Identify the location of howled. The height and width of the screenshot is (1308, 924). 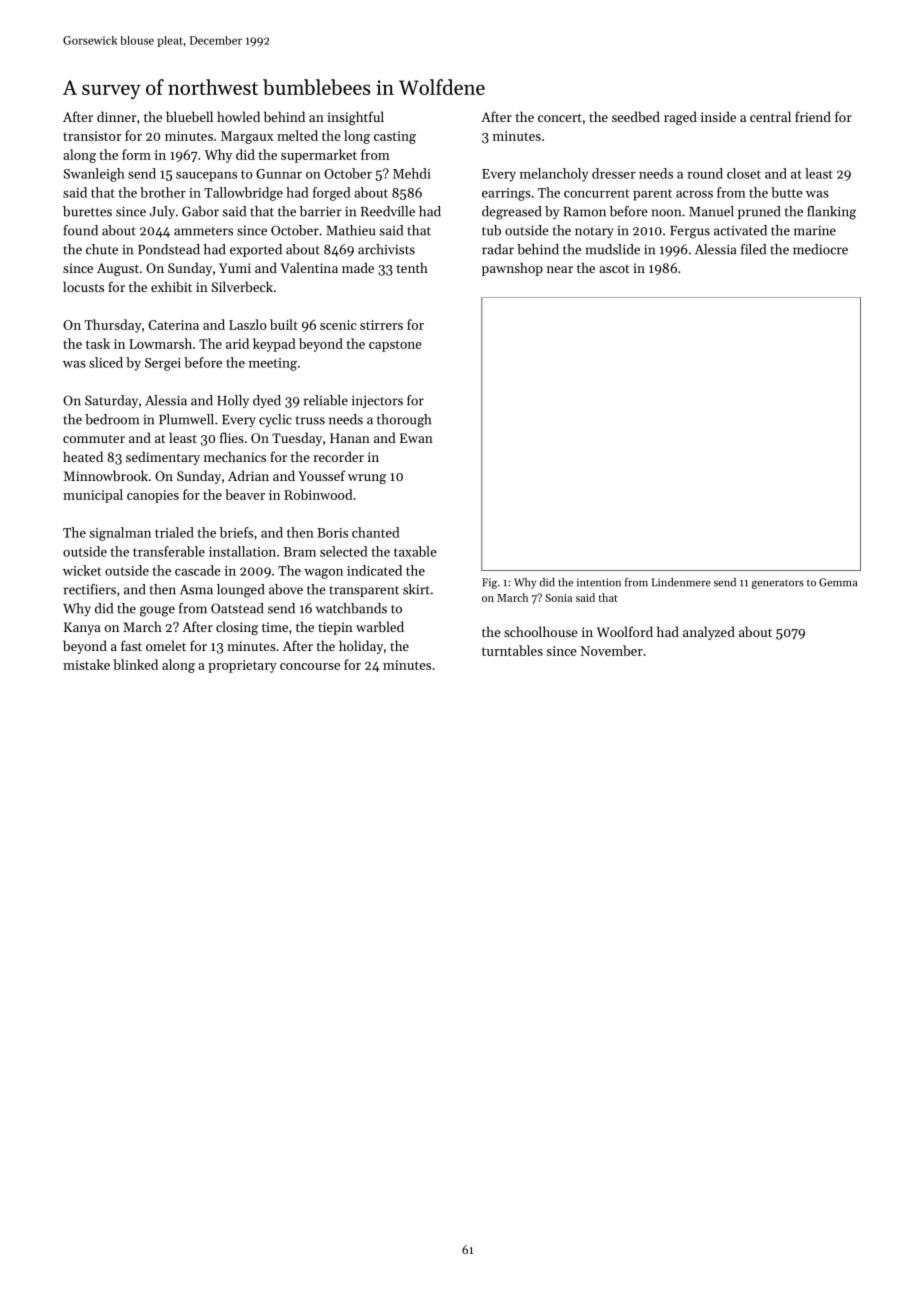
(238, 116).
